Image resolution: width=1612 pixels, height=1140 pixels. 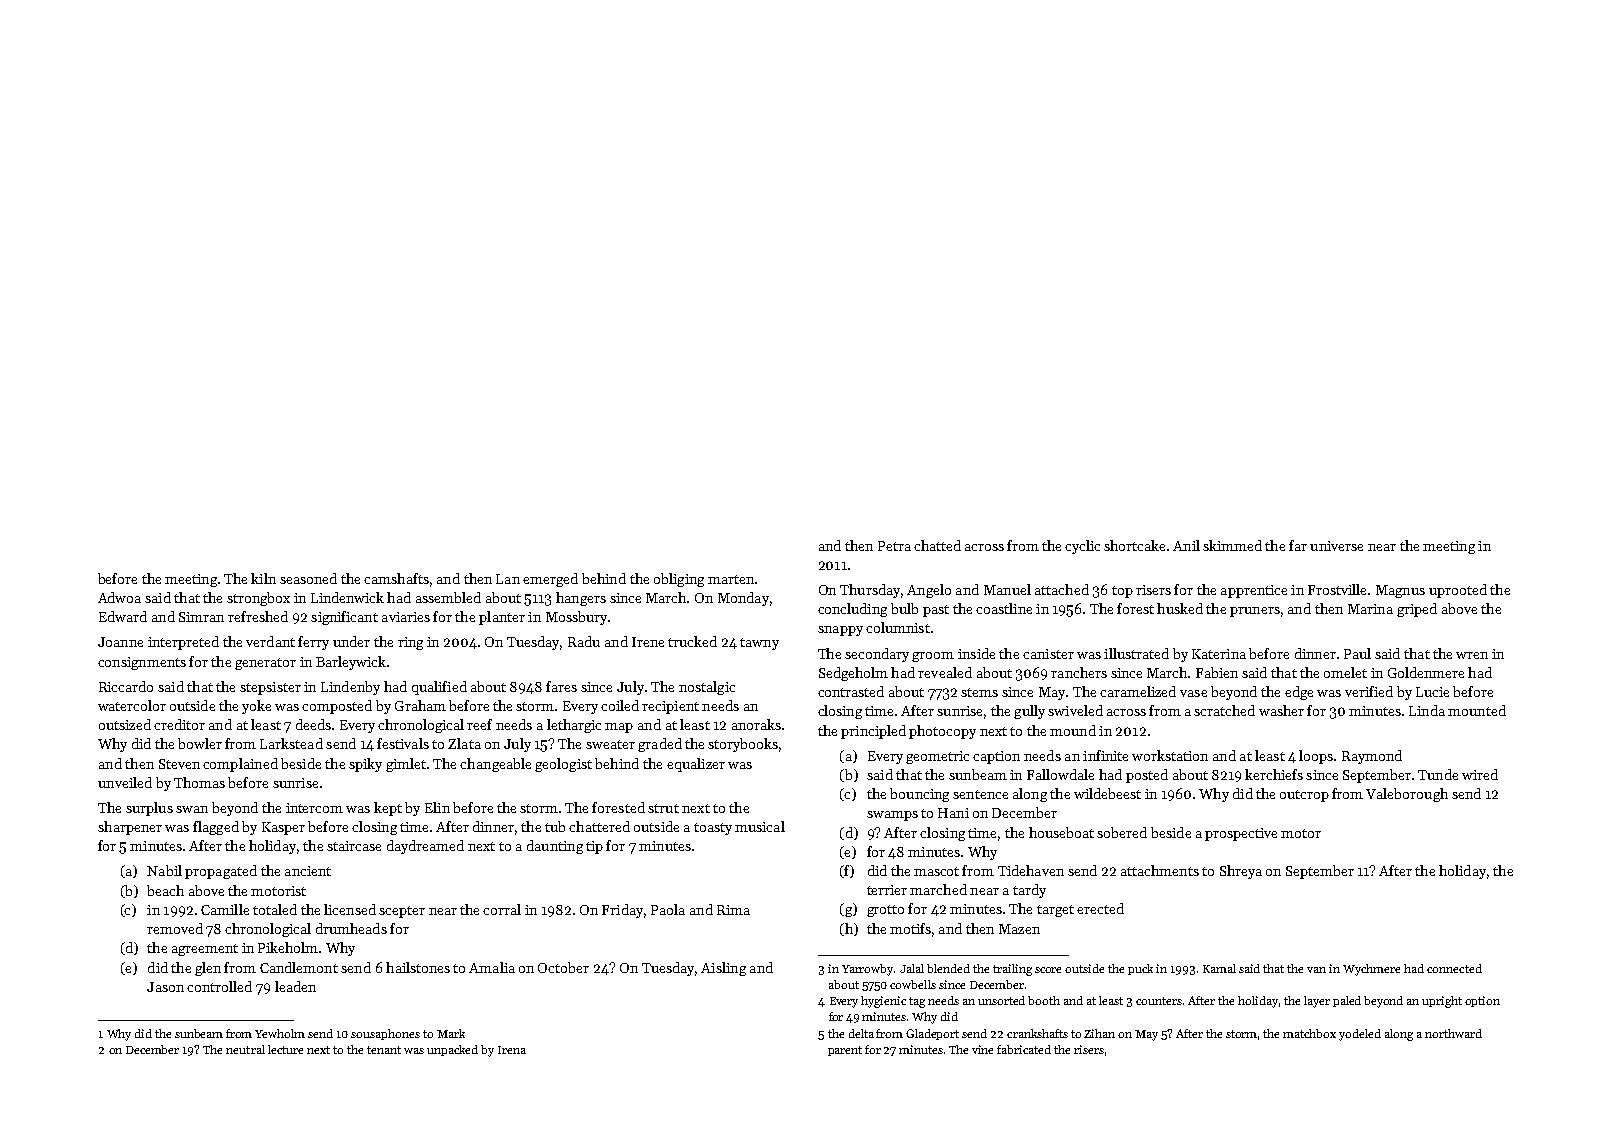 I want to click on Petra, so click(x=894, y=546).
